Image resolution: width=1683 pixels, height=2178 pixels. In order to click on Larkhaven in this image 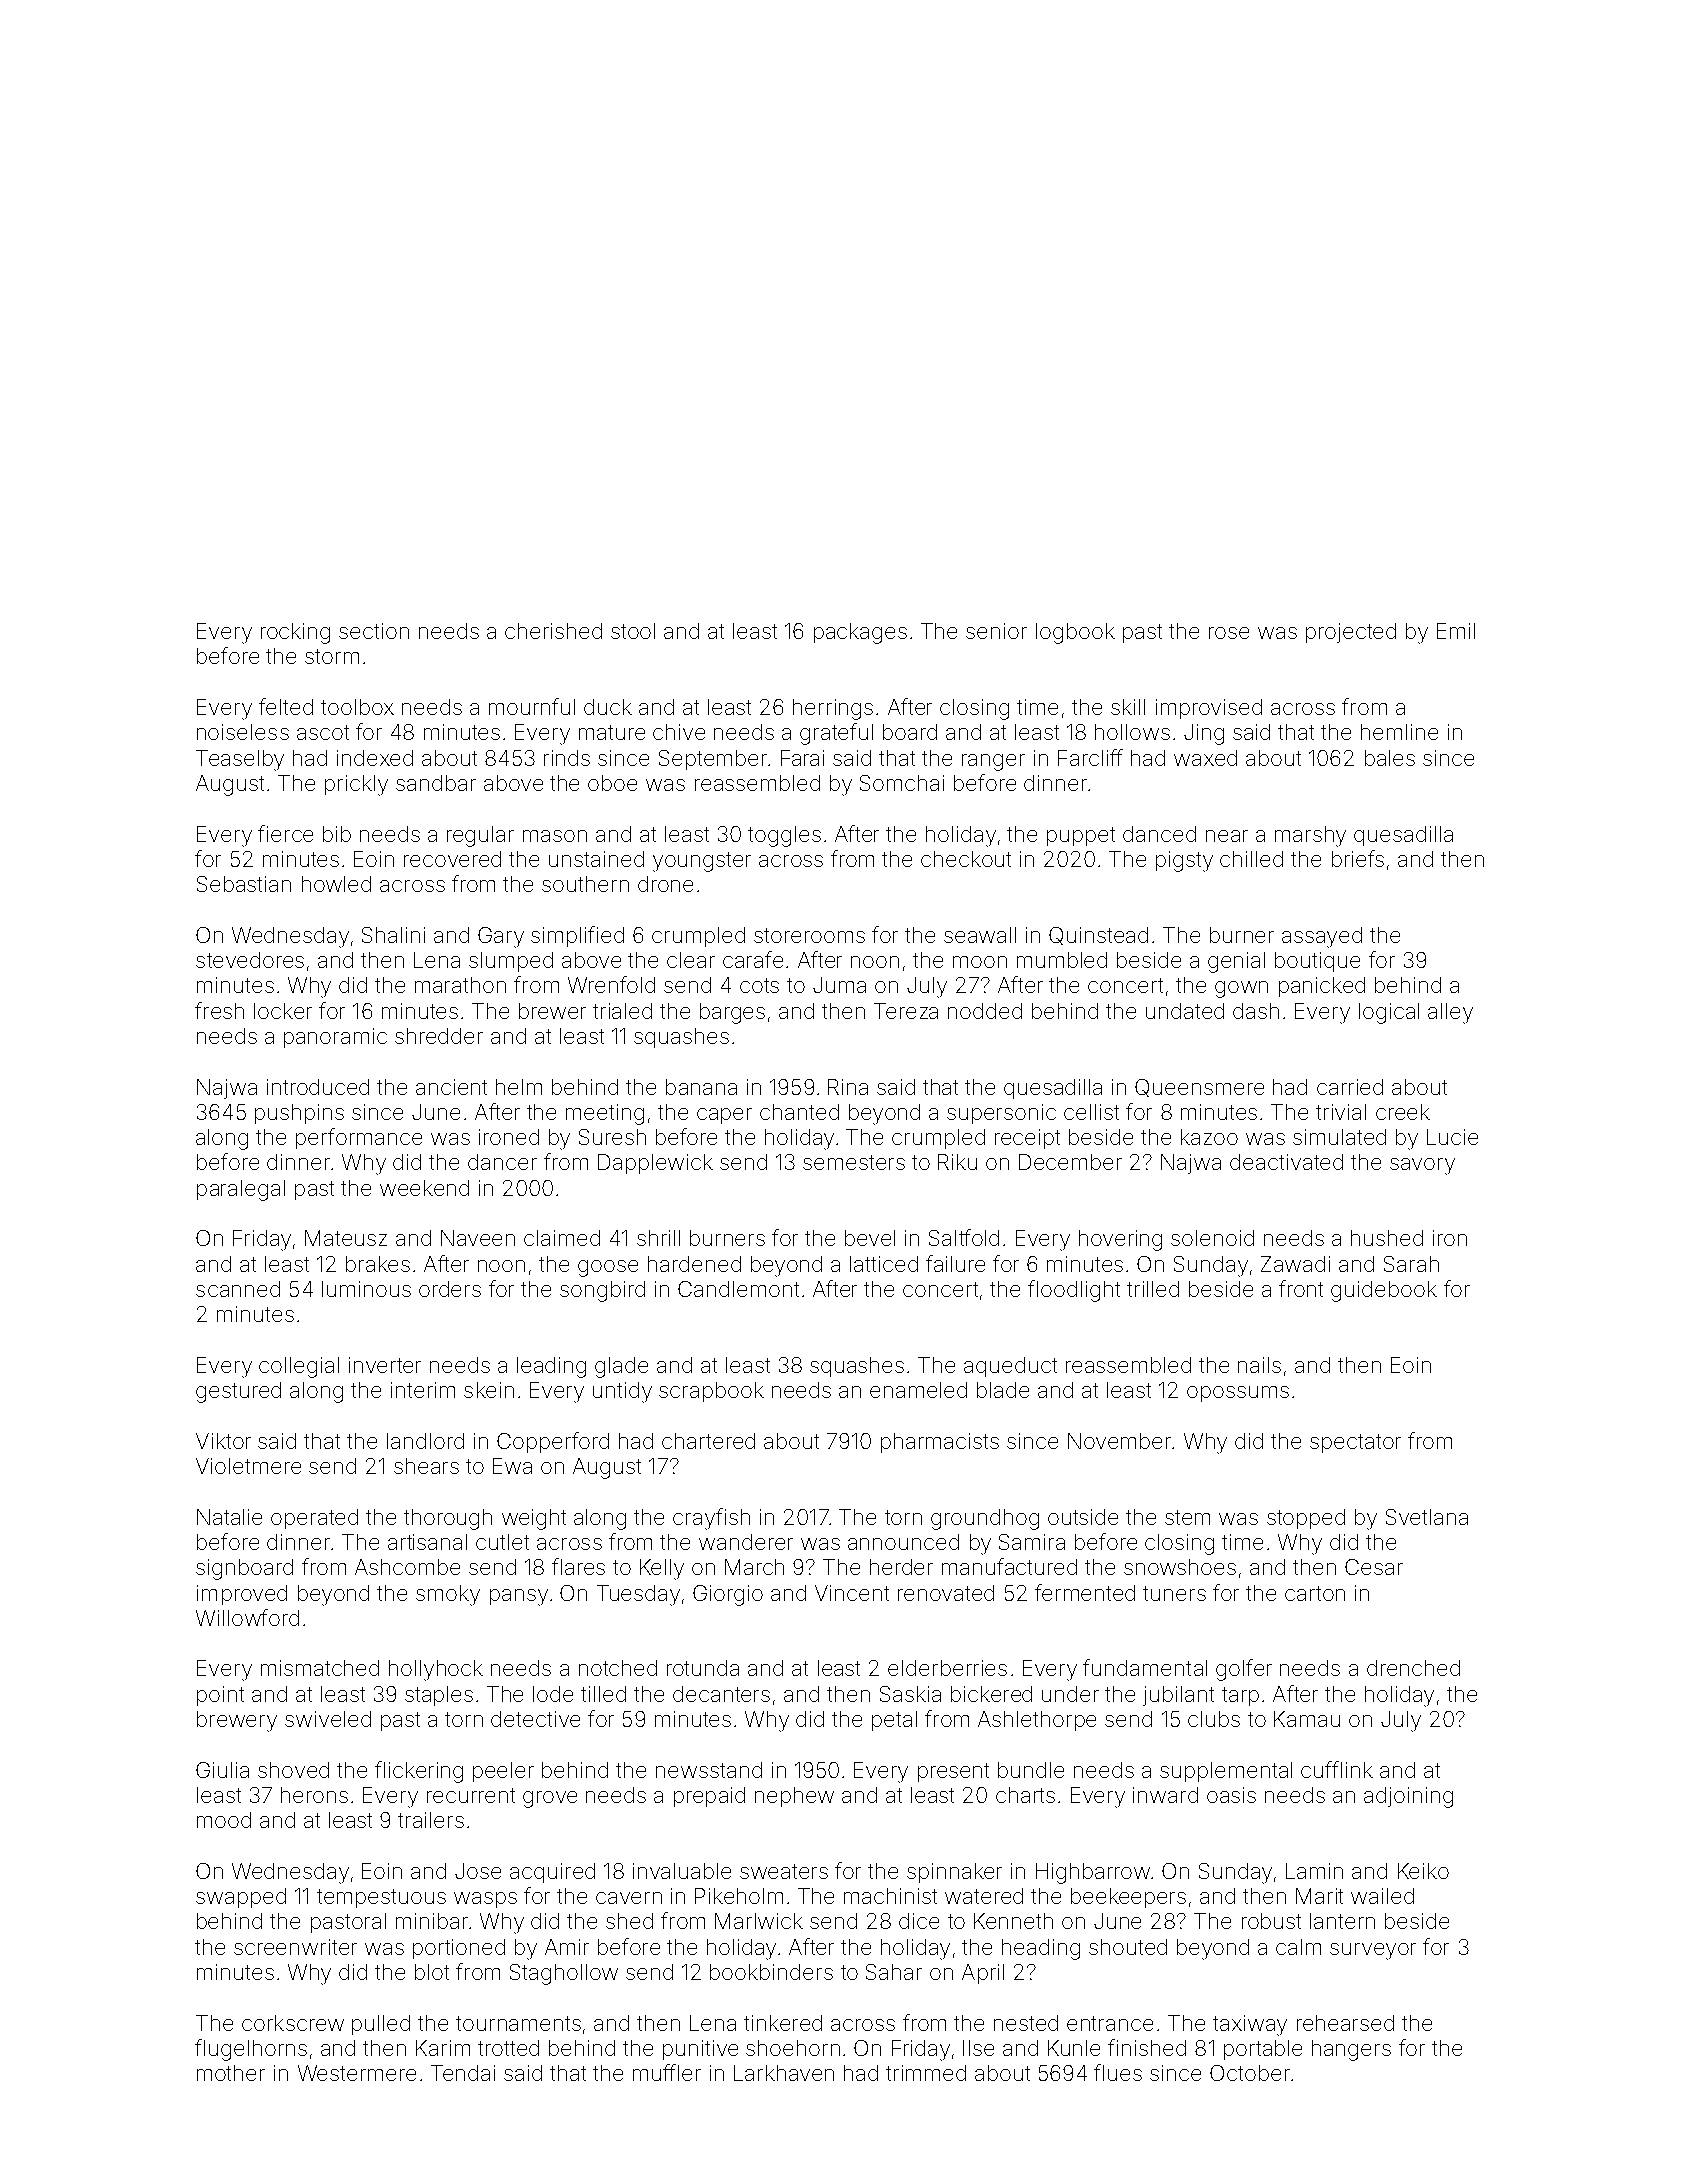, I will do `click(784, 2073)`.
